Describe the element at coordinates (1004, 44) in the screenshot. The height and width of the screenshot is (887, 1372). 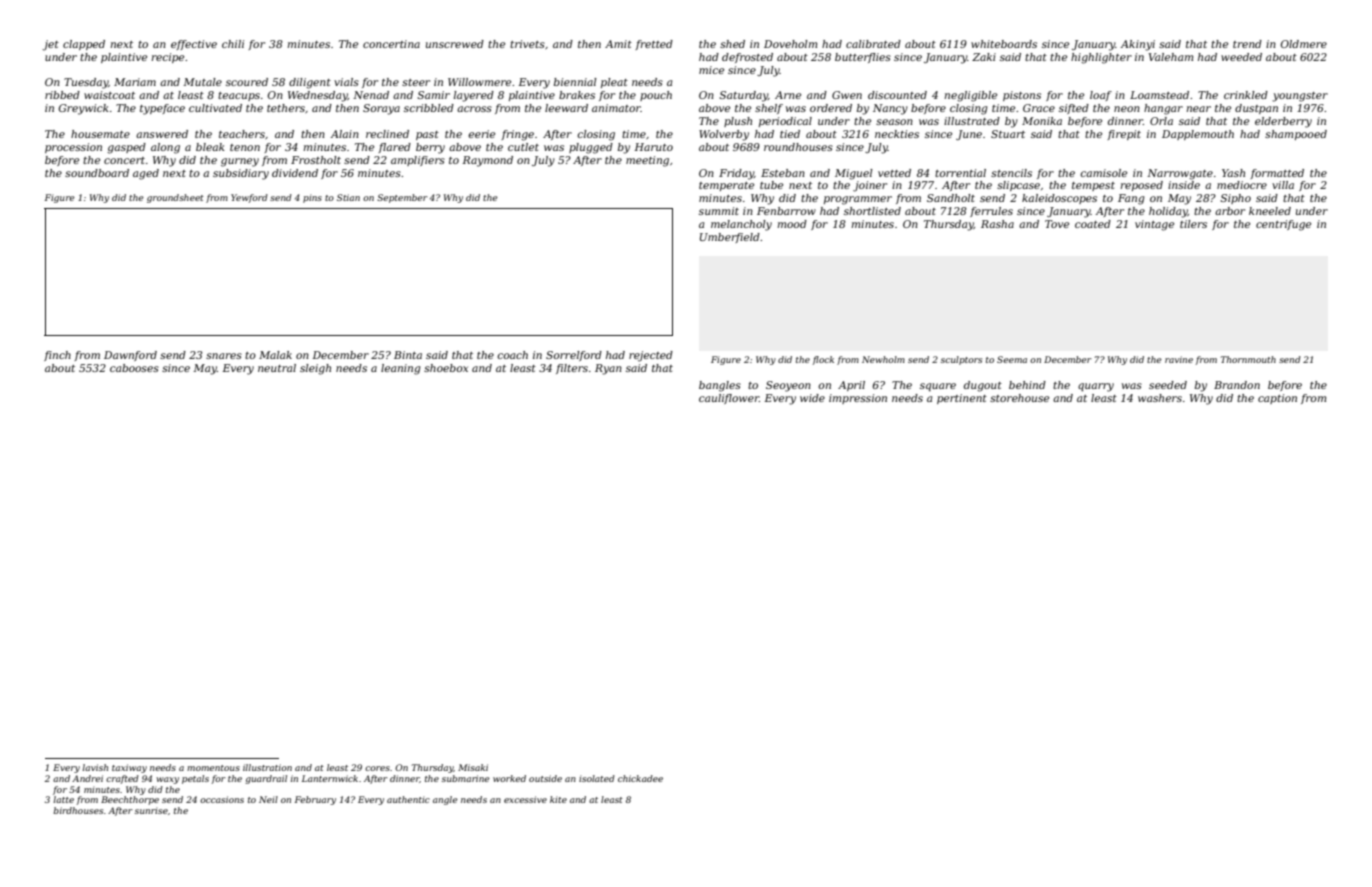
I see `whiteboards` at that location.
